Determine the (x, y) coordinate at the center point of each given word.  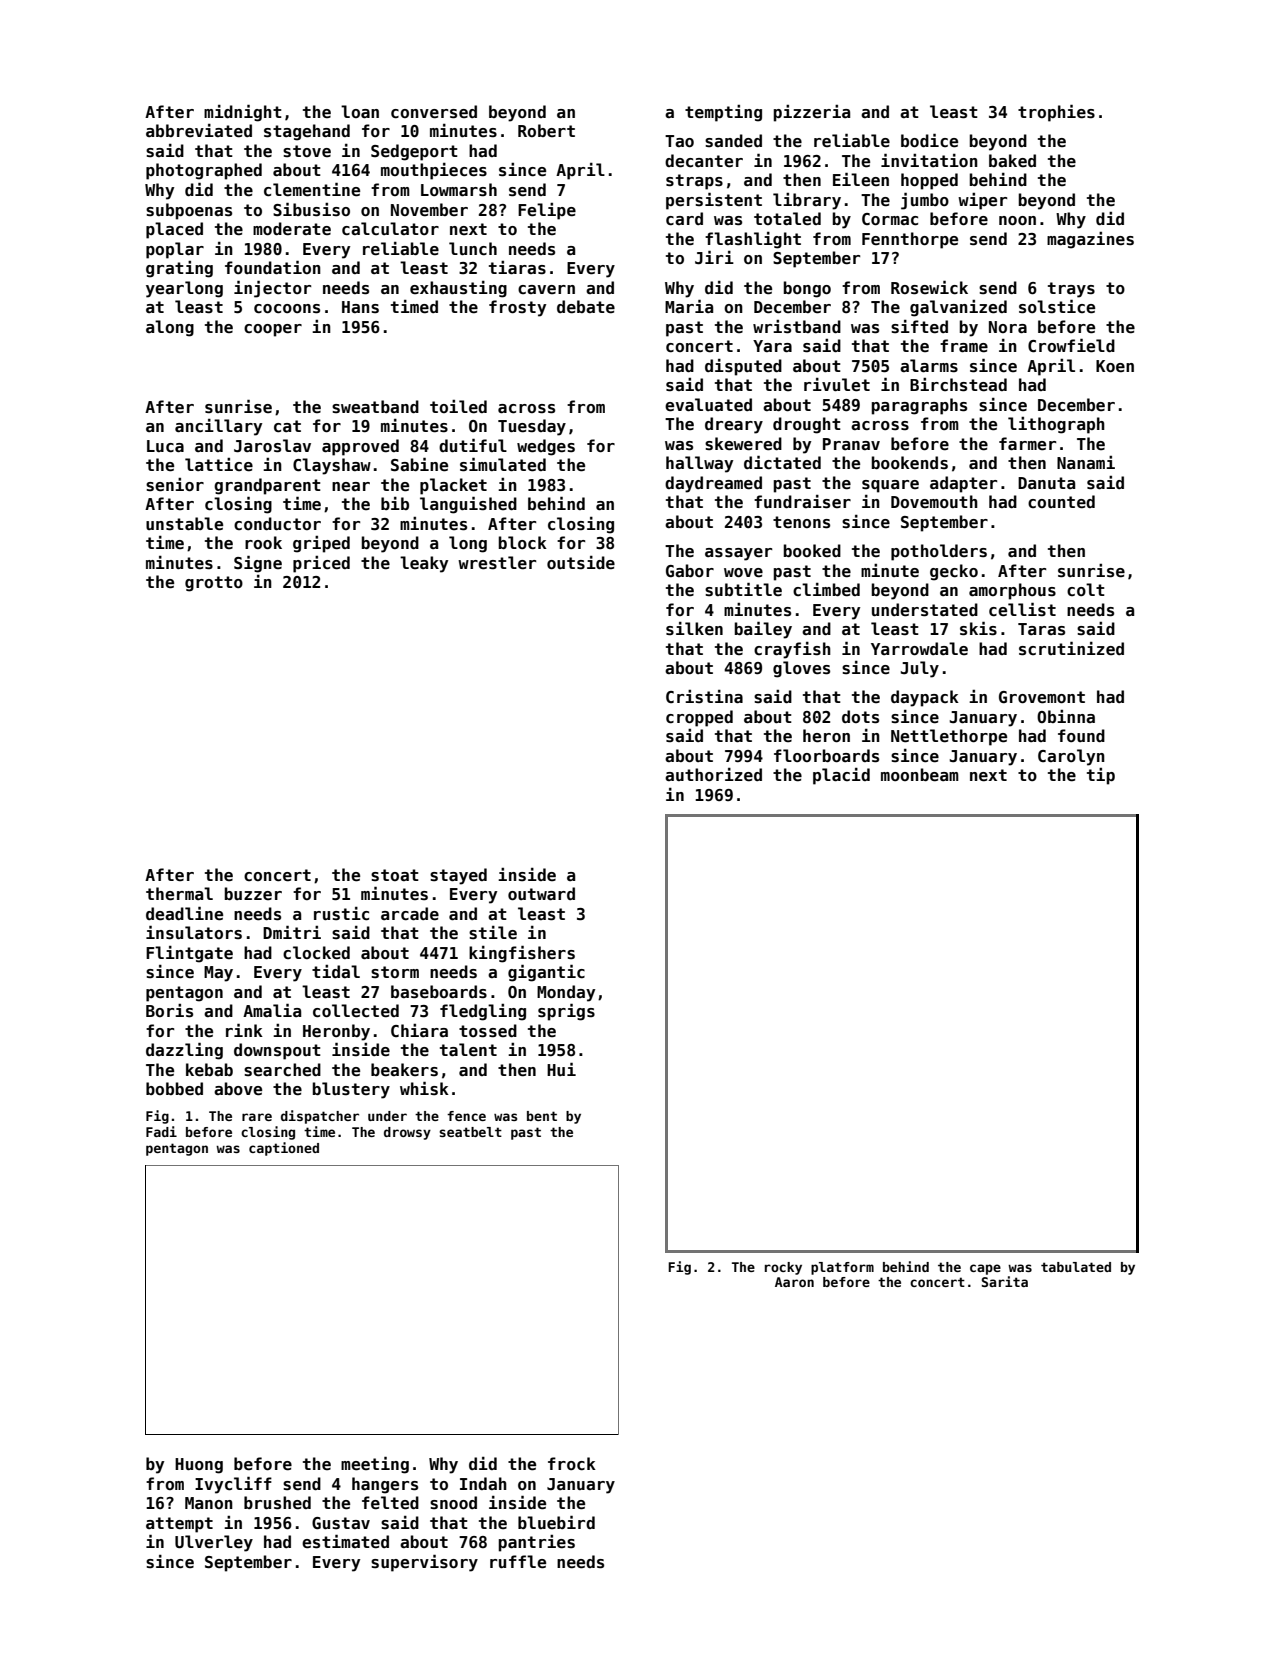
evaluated (708, 405)
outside (581, 563)
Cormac (890, 219)
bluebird (556, 1522)
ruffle (518, 1562)
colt (1086, 589)
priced (321, 564)
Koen (1115, 366)
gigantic (546, 973)
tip (1101, 776)
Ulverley (214, 1543)
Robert (546, 130)
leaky (424, 564)
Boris (169, 1011)
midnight (243, 113)
